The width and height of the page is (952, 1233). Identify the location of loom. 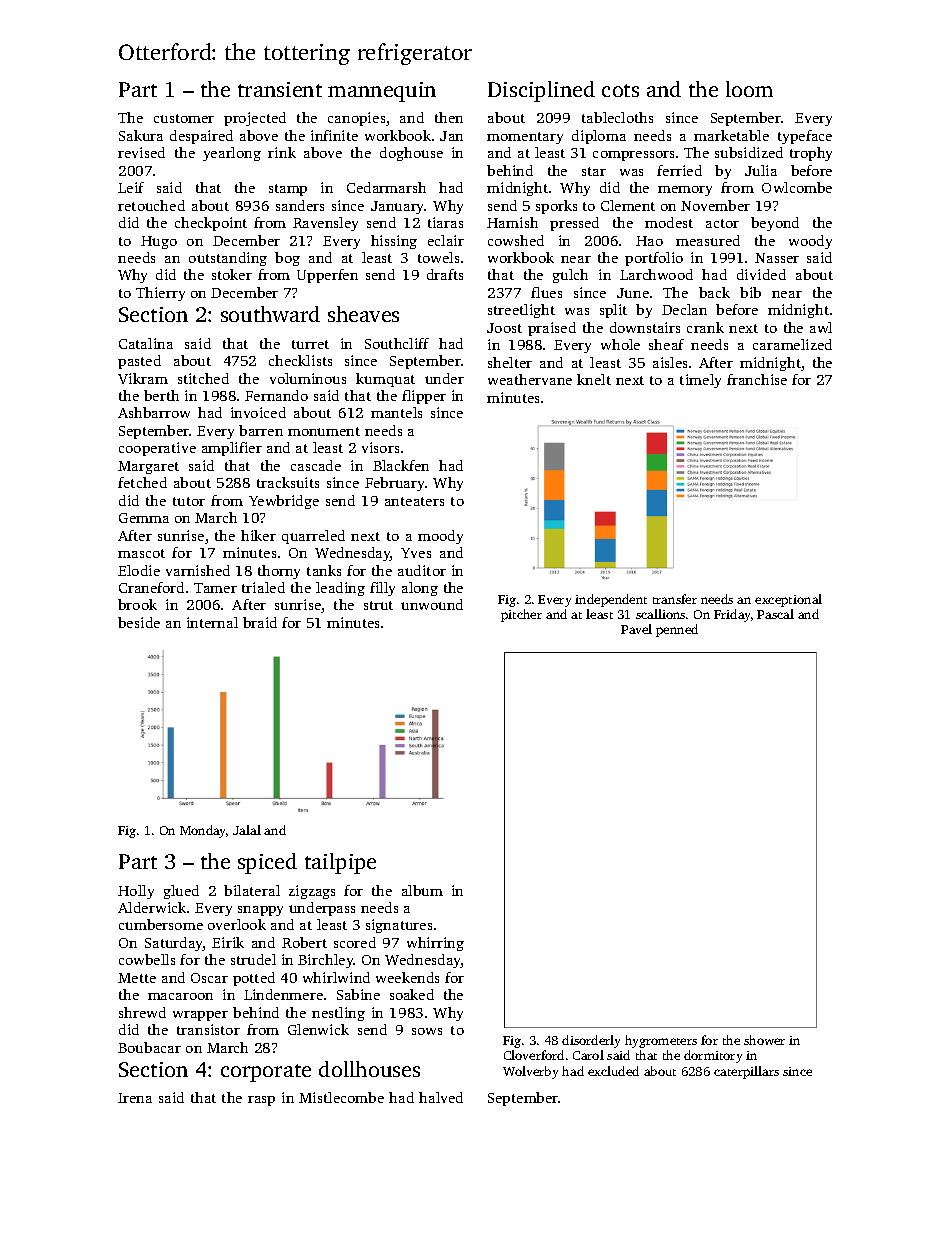
(749, 89).
